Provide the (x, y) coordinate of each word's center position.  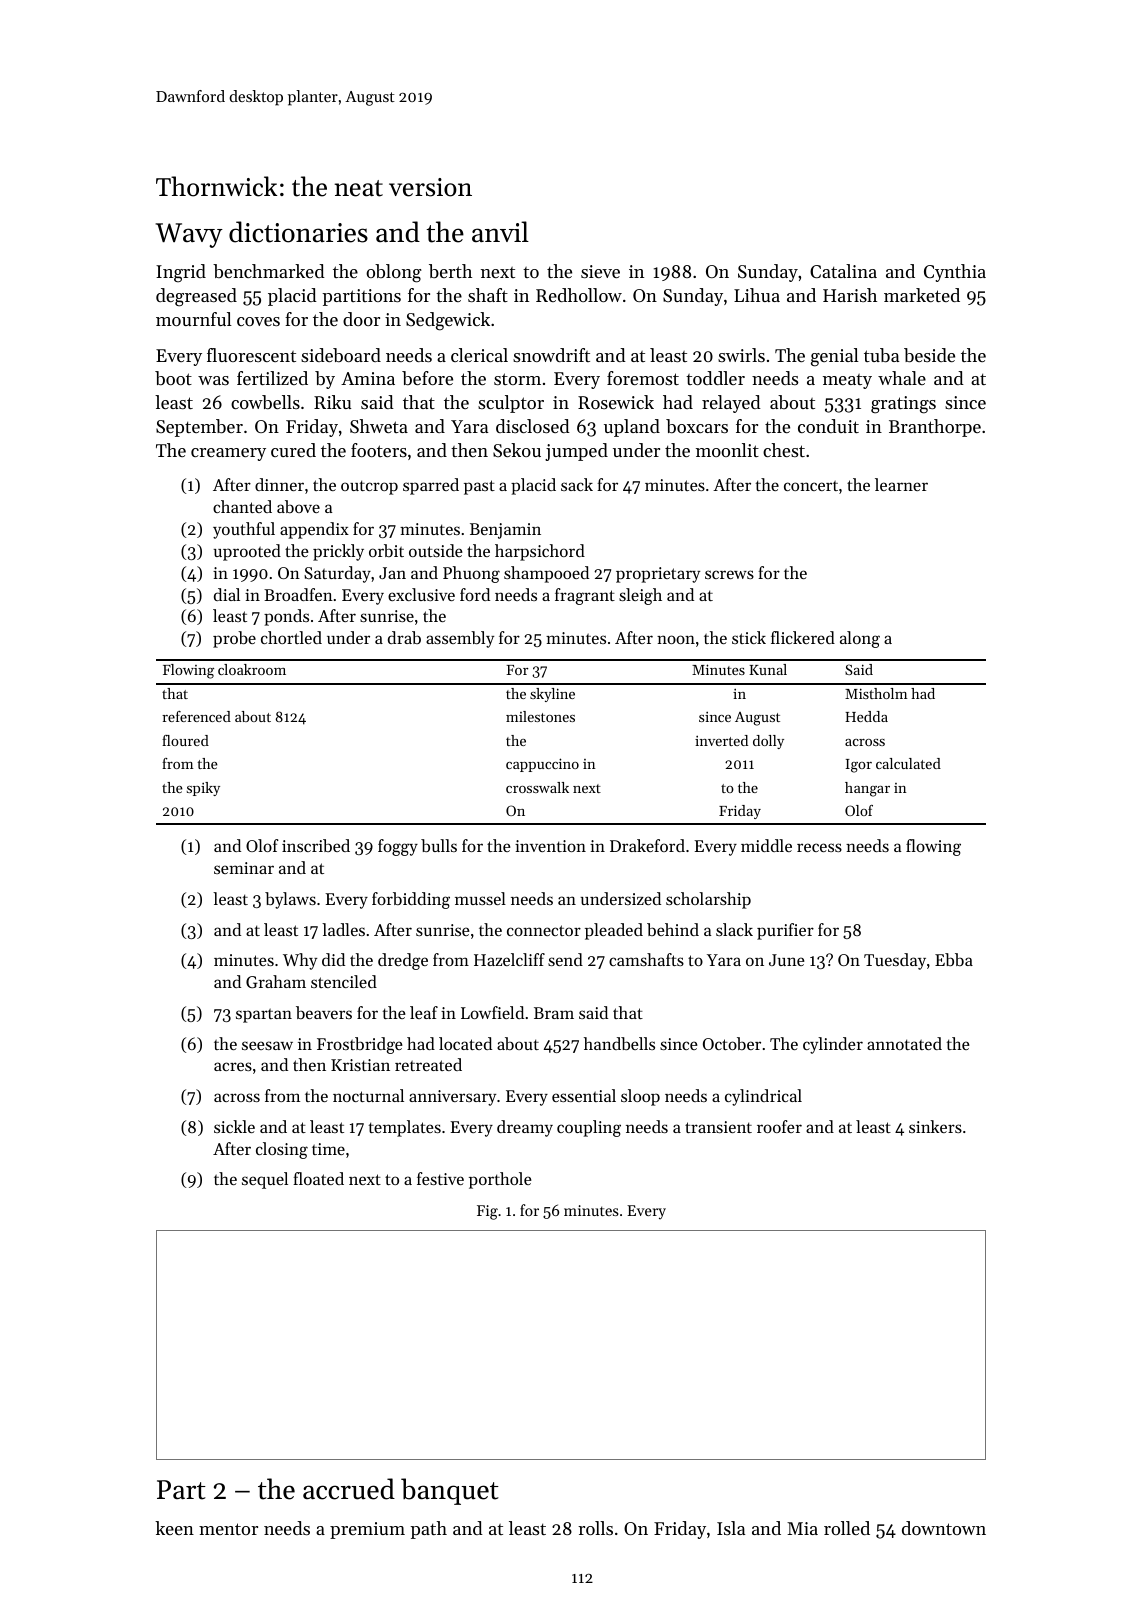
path (428, 1530)
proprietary (658, 575)
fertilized (272, 378)
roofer (779, 1126)
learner (901, 484)
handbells (619, 1043)
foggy (398, 847)
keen (174, 1528)
